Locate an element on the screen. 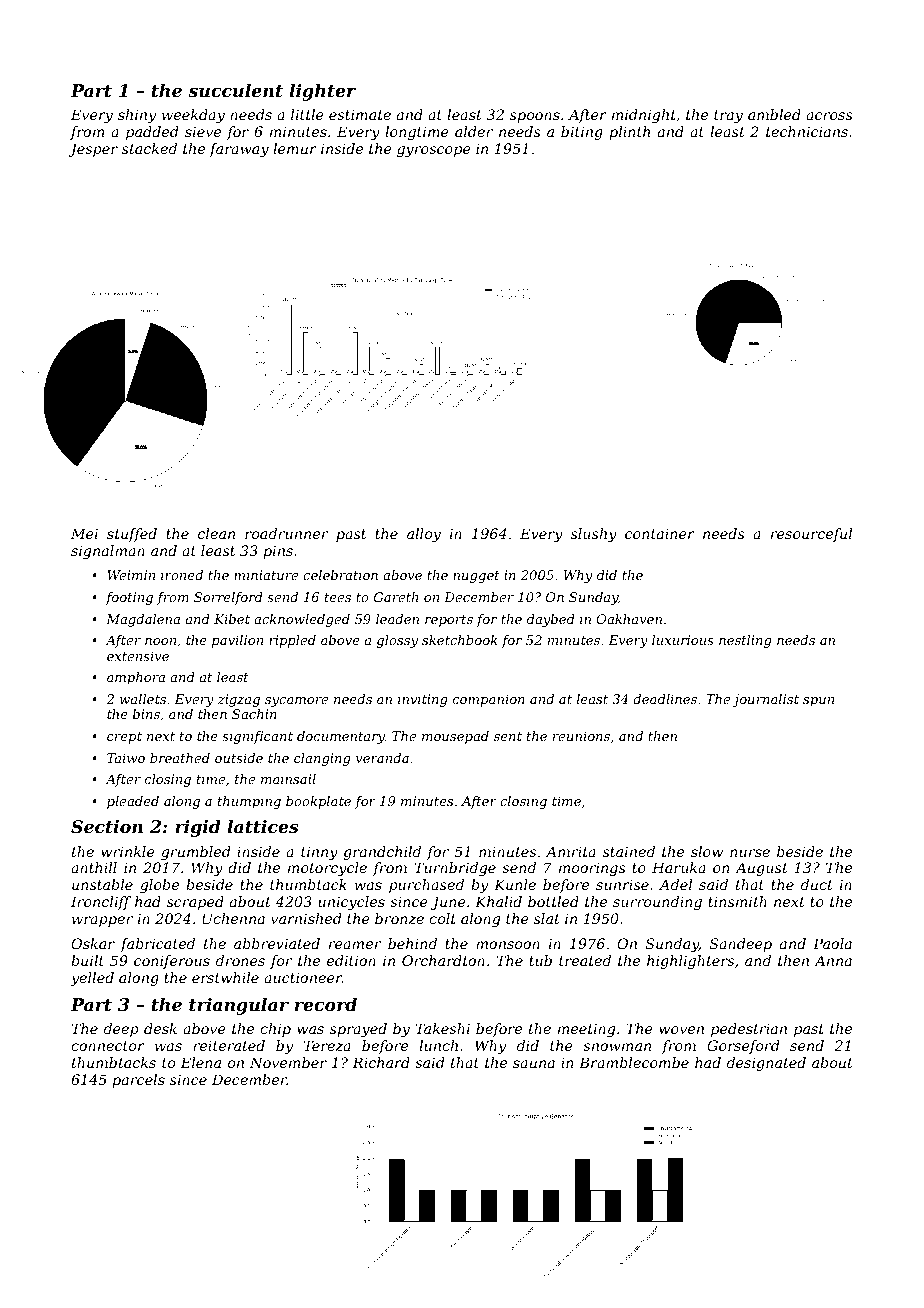  ambled is located at coordinates (774, 114).
